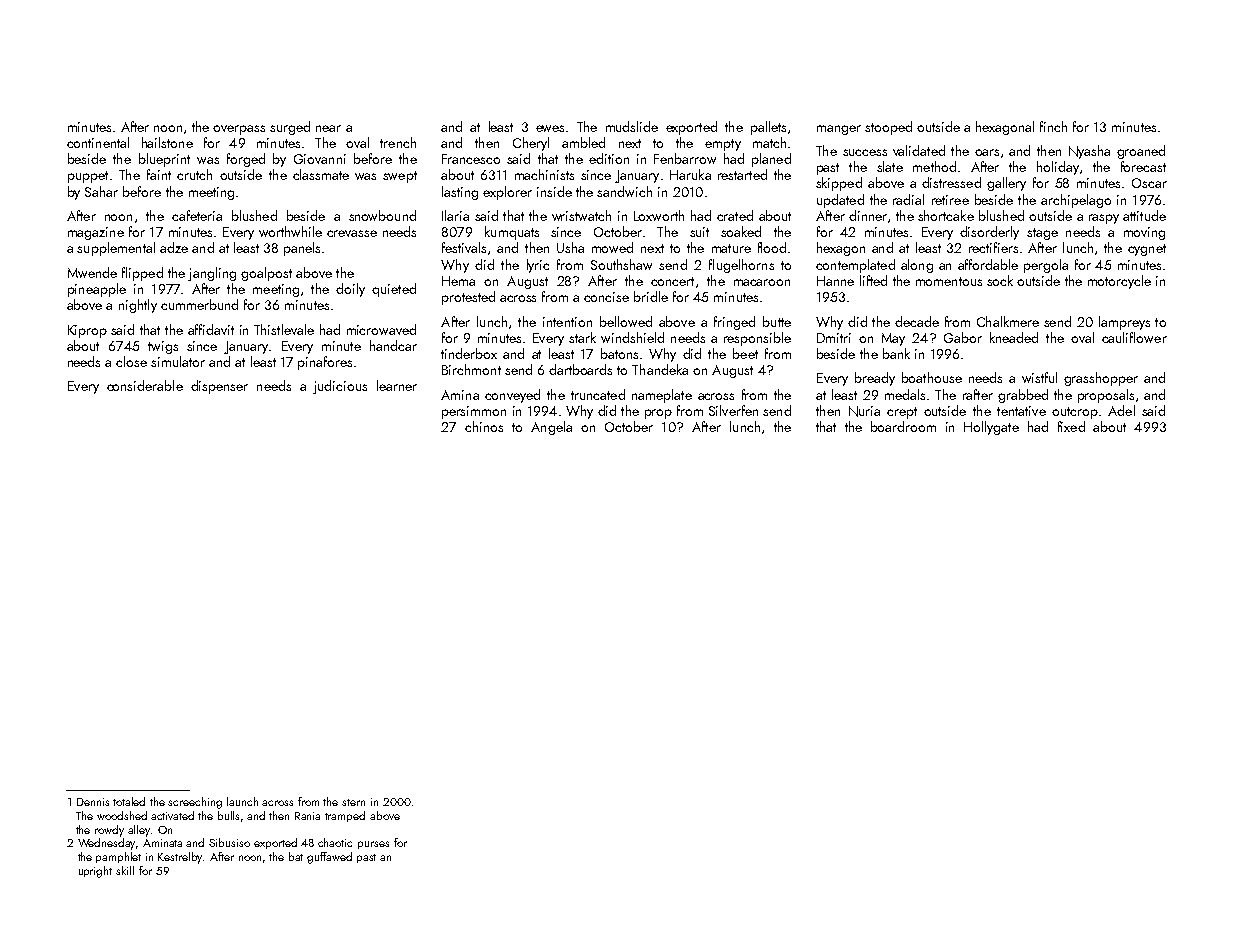  I want to click on continental, so click(98, 142).
